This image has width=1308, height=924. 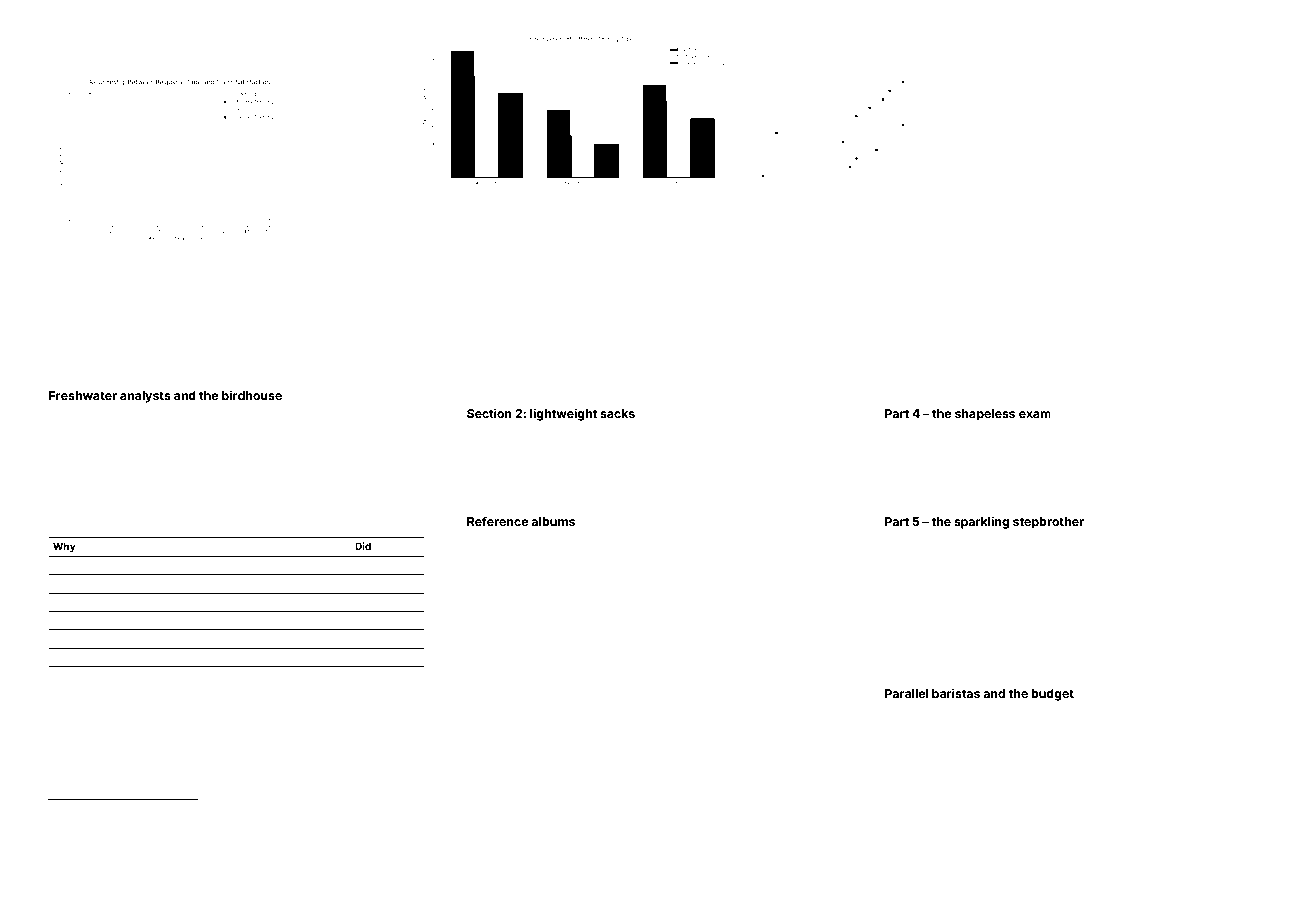 I want to click on exam, so click(x=1035, y=414).
